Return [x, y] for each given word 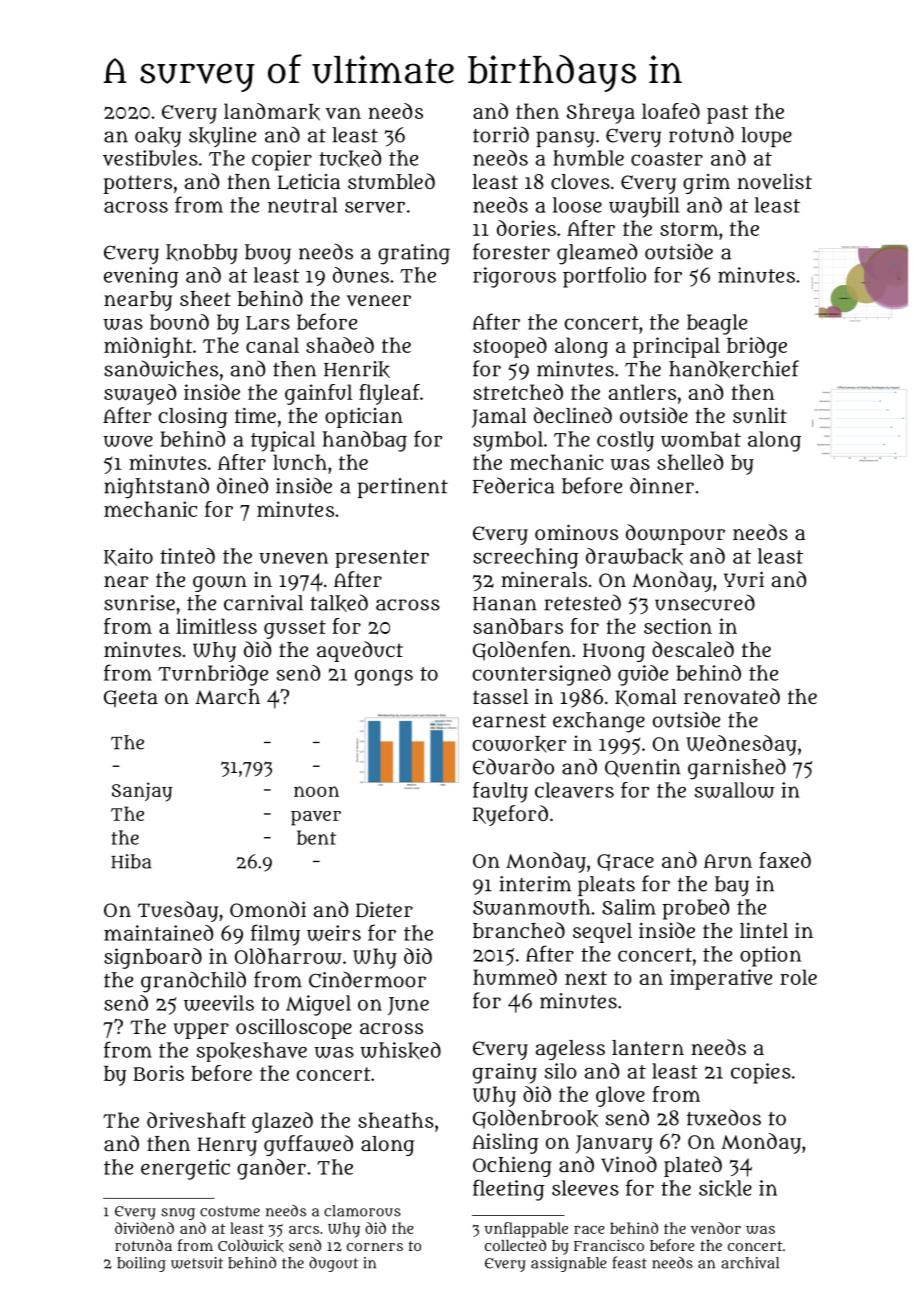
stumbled [391, 181]
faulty [500, 792]
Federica [514, 485]
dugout [333, 1264]
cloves [580, 182]
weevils [219, 1003]
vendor [716, 1228]
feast [630, 1262]
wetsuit [197, 1263]
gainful [318, 394]
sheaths [396, 1120]
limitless [216, 626]
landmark [272, 112]
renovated [732, 696]
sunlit [760, 415]
